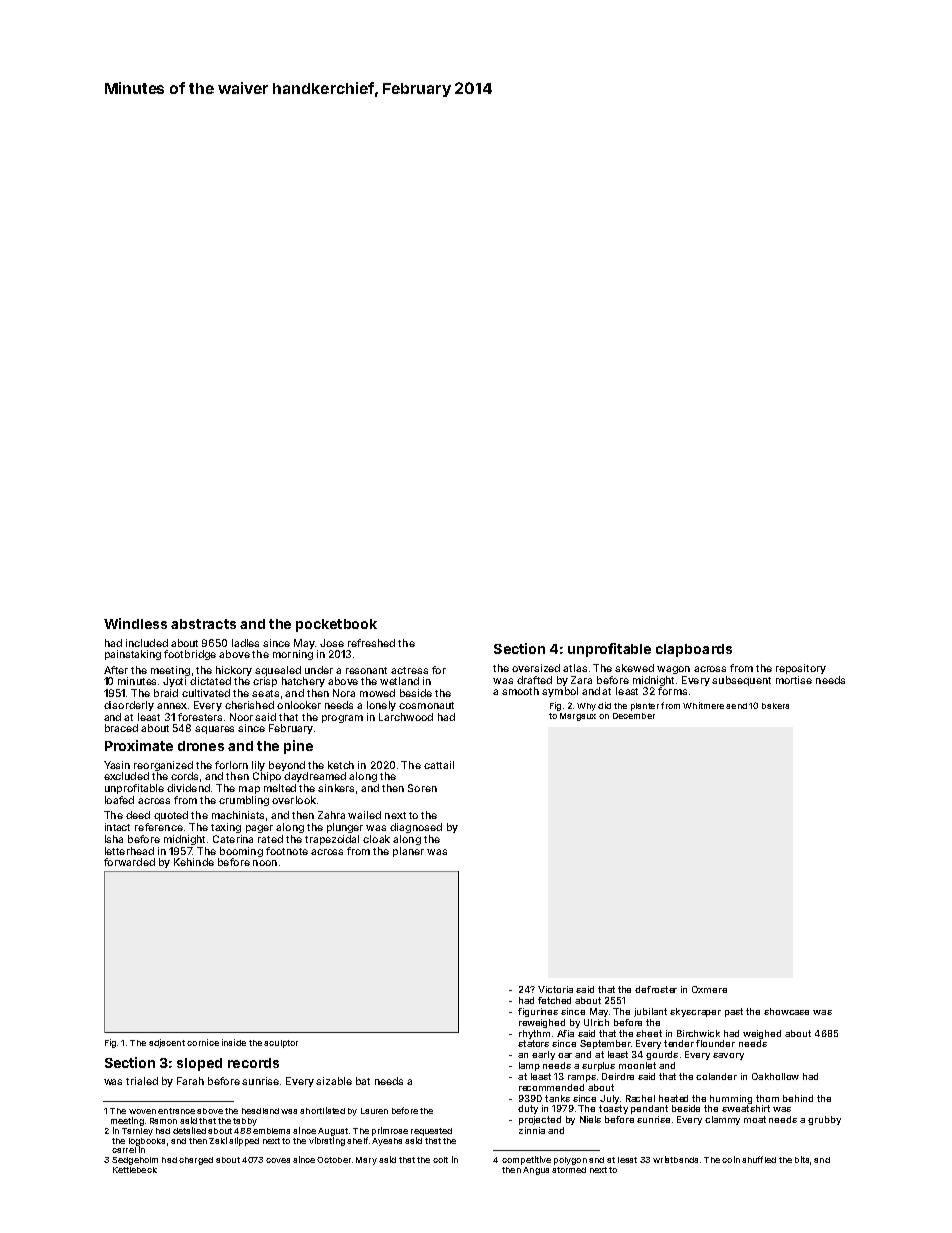 The height and width of the screenshot is (1233, 952). Describe the element at coordinates (336, 625) in the screenshot. I see `pocketbook` at that location.
